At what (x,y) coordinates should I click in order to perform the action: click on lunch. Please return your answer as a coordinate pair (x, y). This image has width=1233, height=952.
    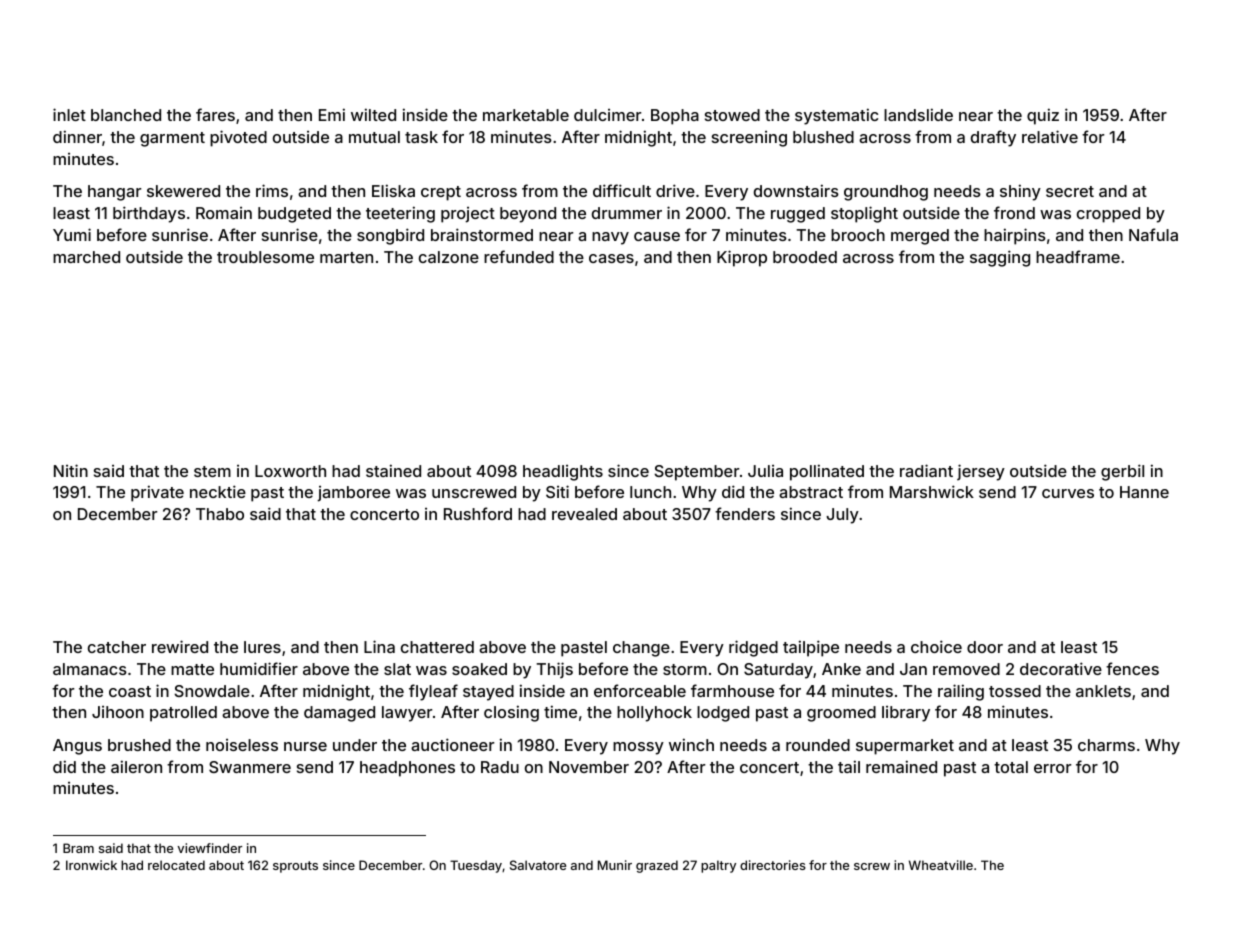
    Looking at the image, I should click on (650, 492).
